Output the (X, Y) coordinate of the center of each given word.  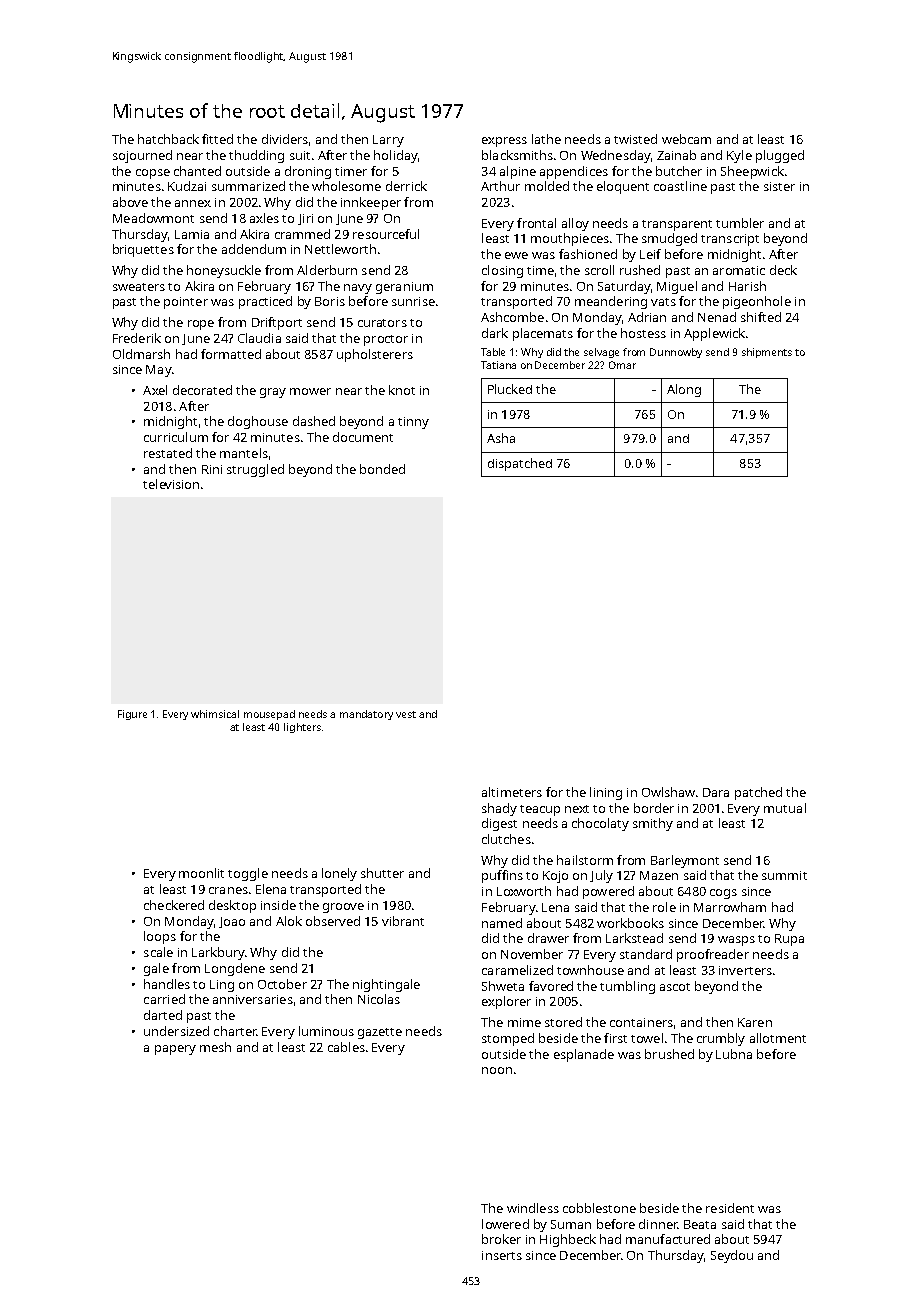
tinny (413, 423)
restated (168, 453)
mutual (785, 808)
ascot (675, 987)
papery (175, 1050)
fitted (217, 139)
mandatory (366, 715)
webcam (686, 139)
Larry (388, 141)
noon (497, 1070)
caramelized (517, 970)
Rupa (789, 940)
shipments (767, 353)
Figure (132, 715)
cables (346, 1047)
